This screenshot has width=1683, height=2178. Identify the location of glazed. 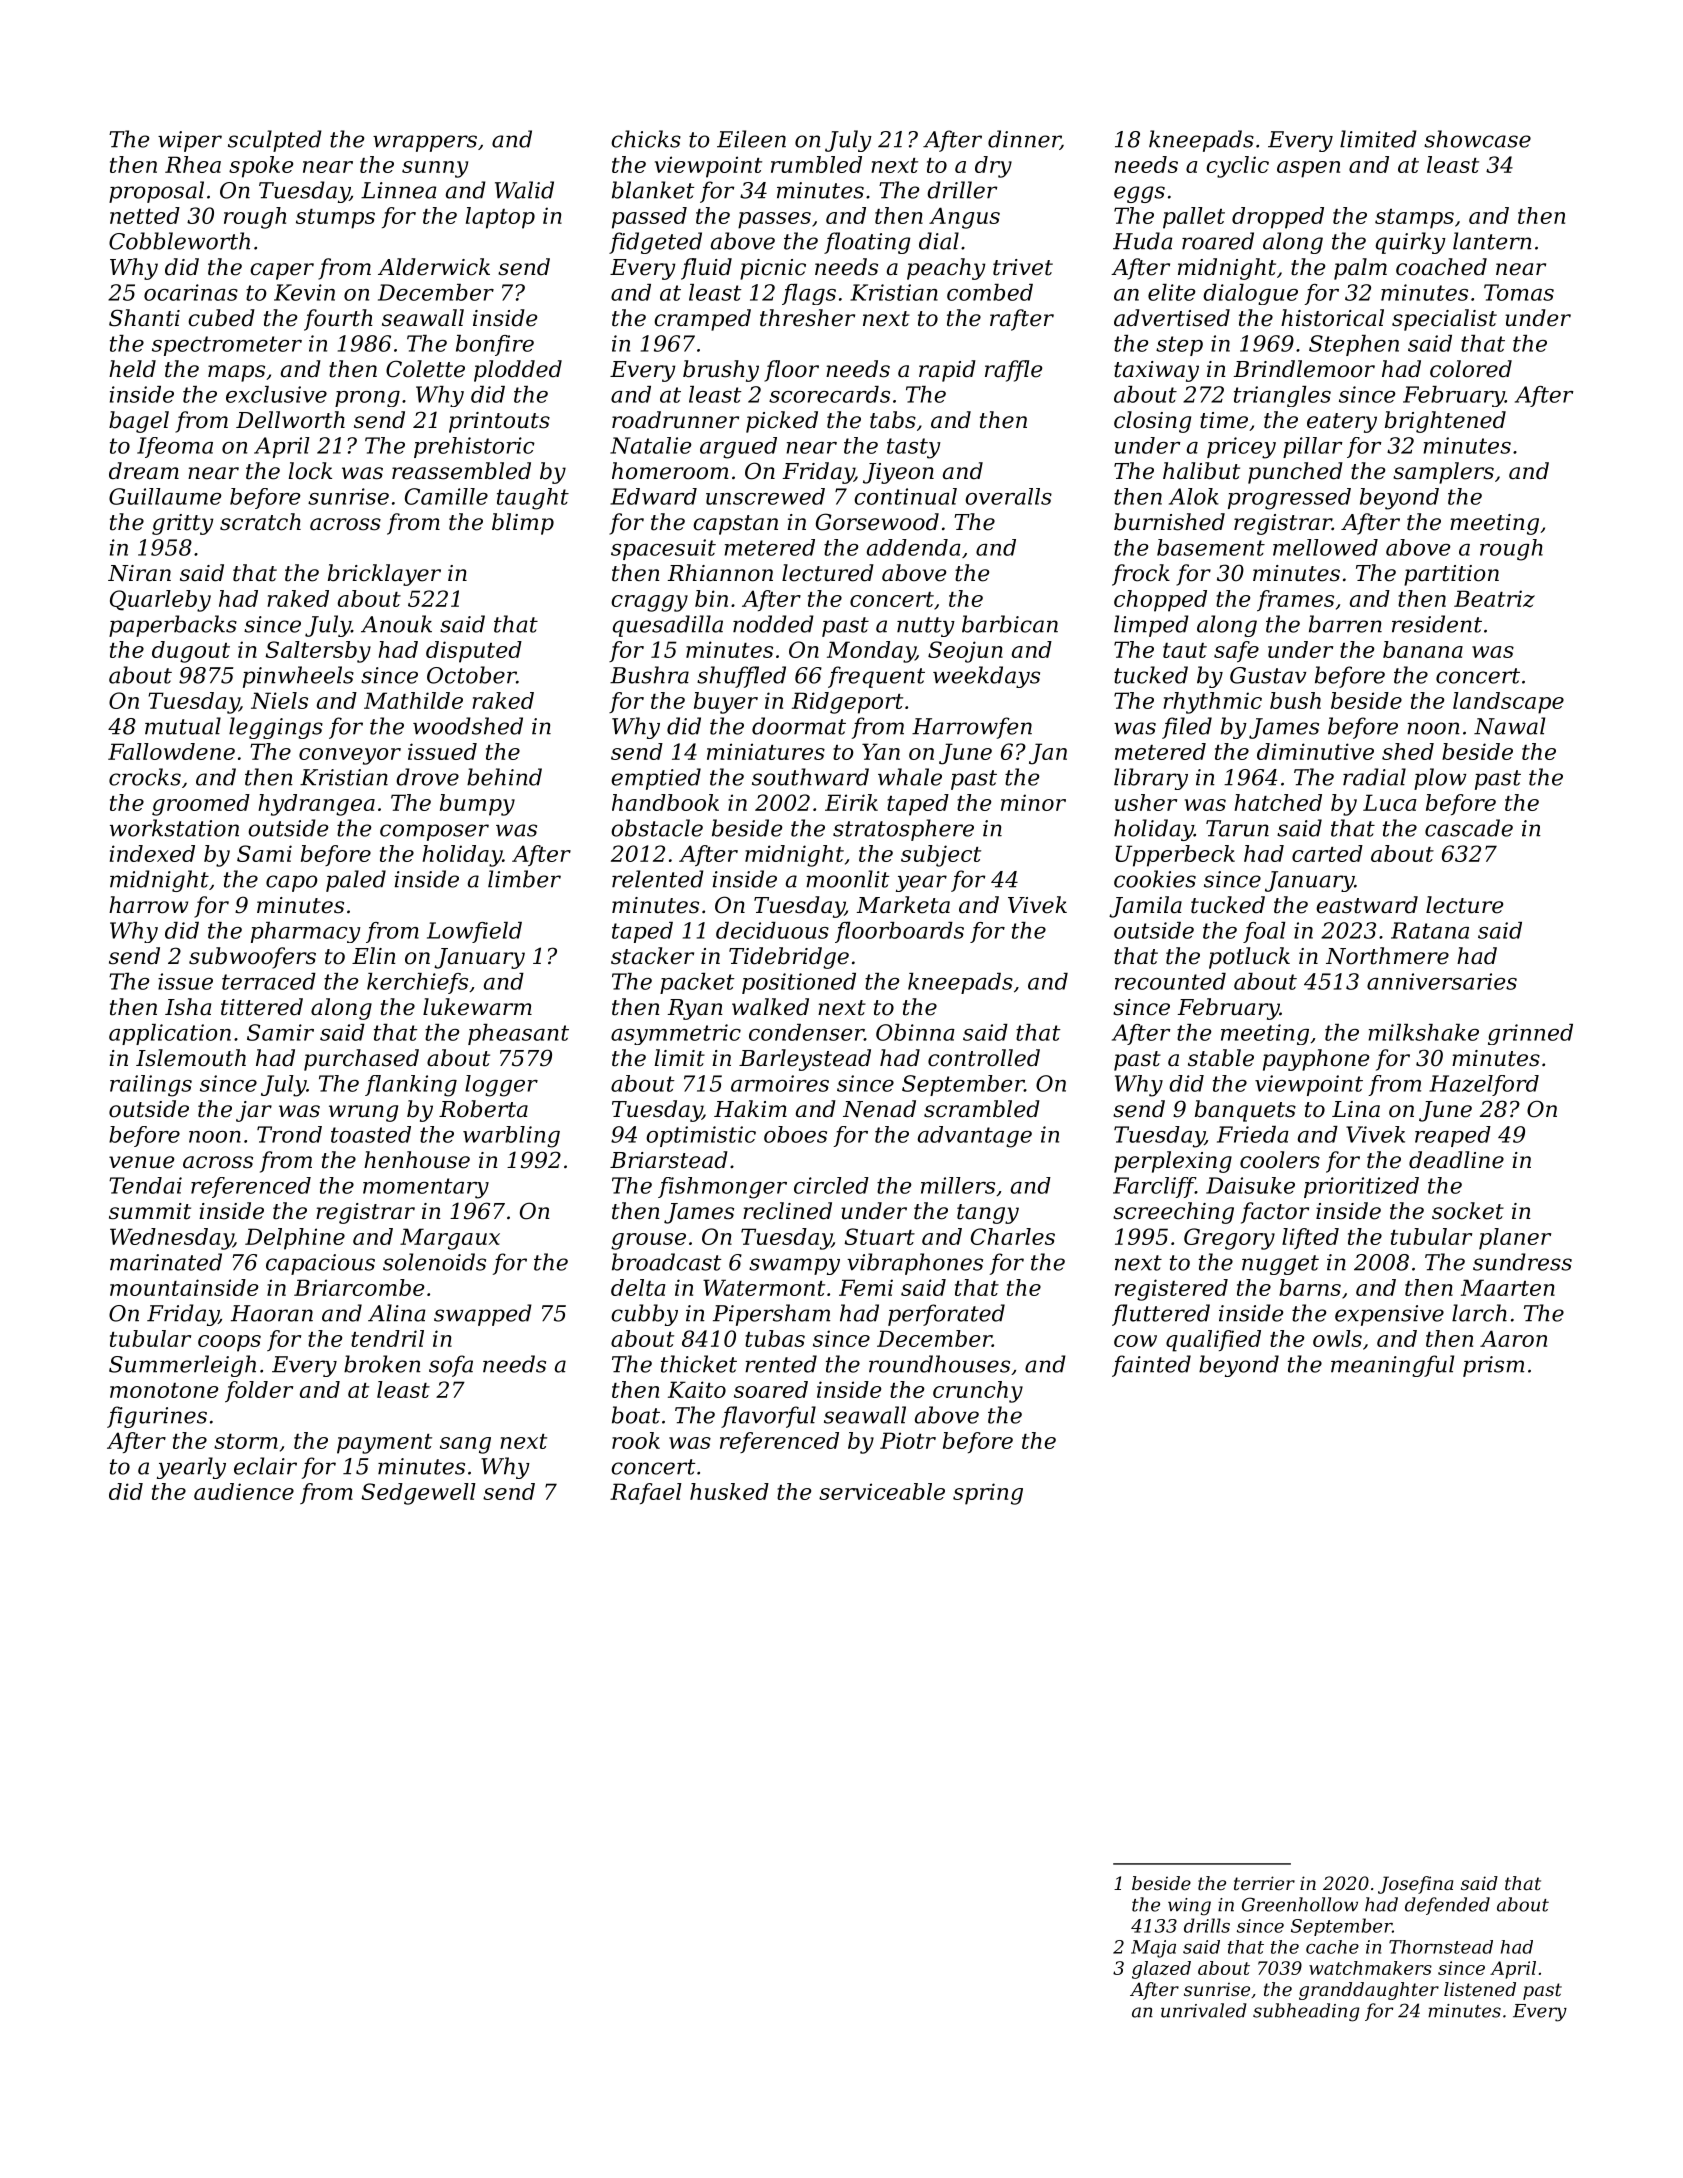
(1161, 1970).
